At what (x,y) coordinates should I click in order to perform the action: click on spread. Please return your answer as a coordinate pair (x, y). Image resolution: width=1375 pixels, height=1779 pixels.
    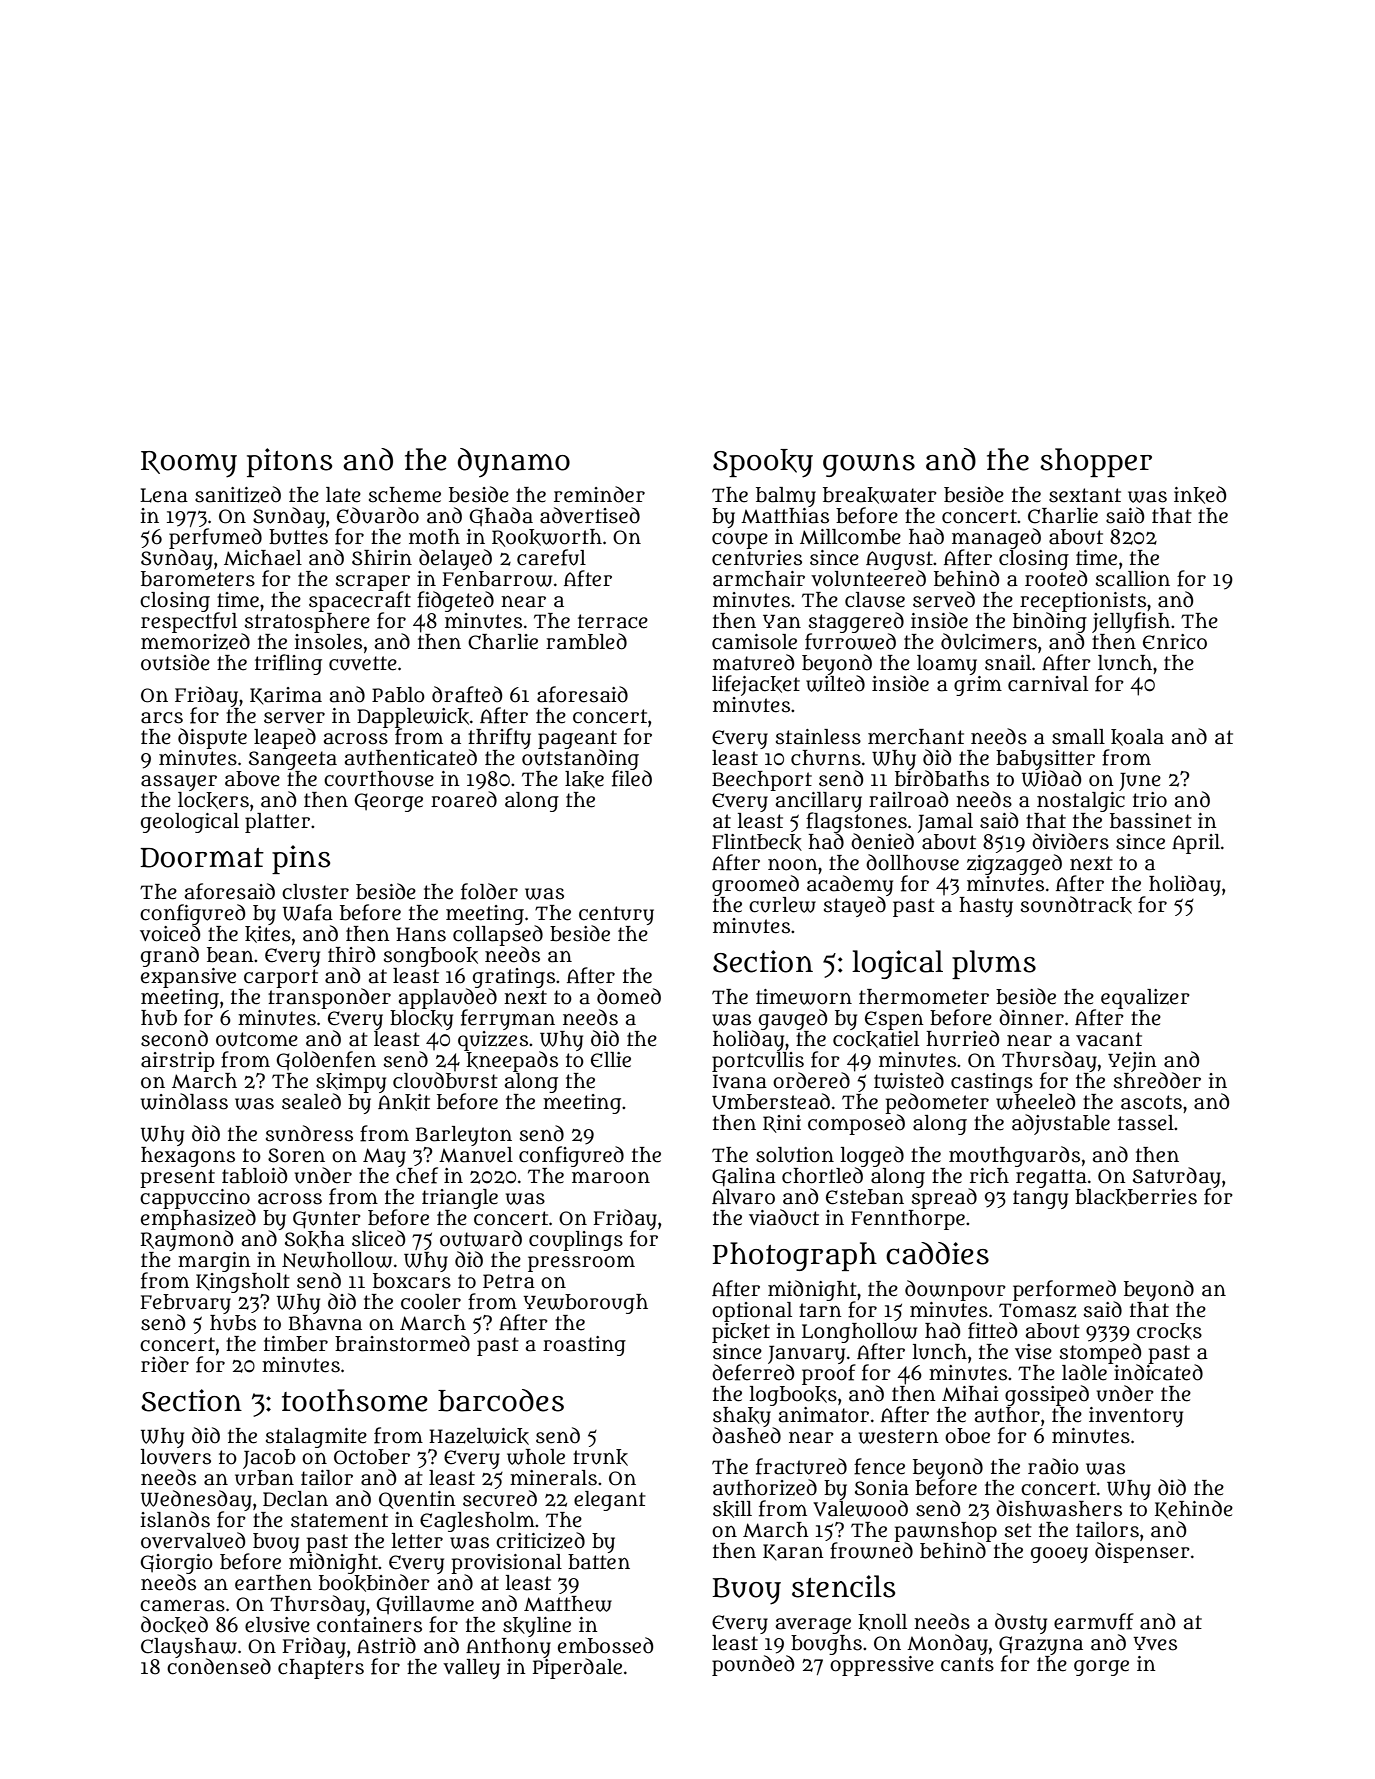
    Looking at the image, I should click on (944, 1198).
